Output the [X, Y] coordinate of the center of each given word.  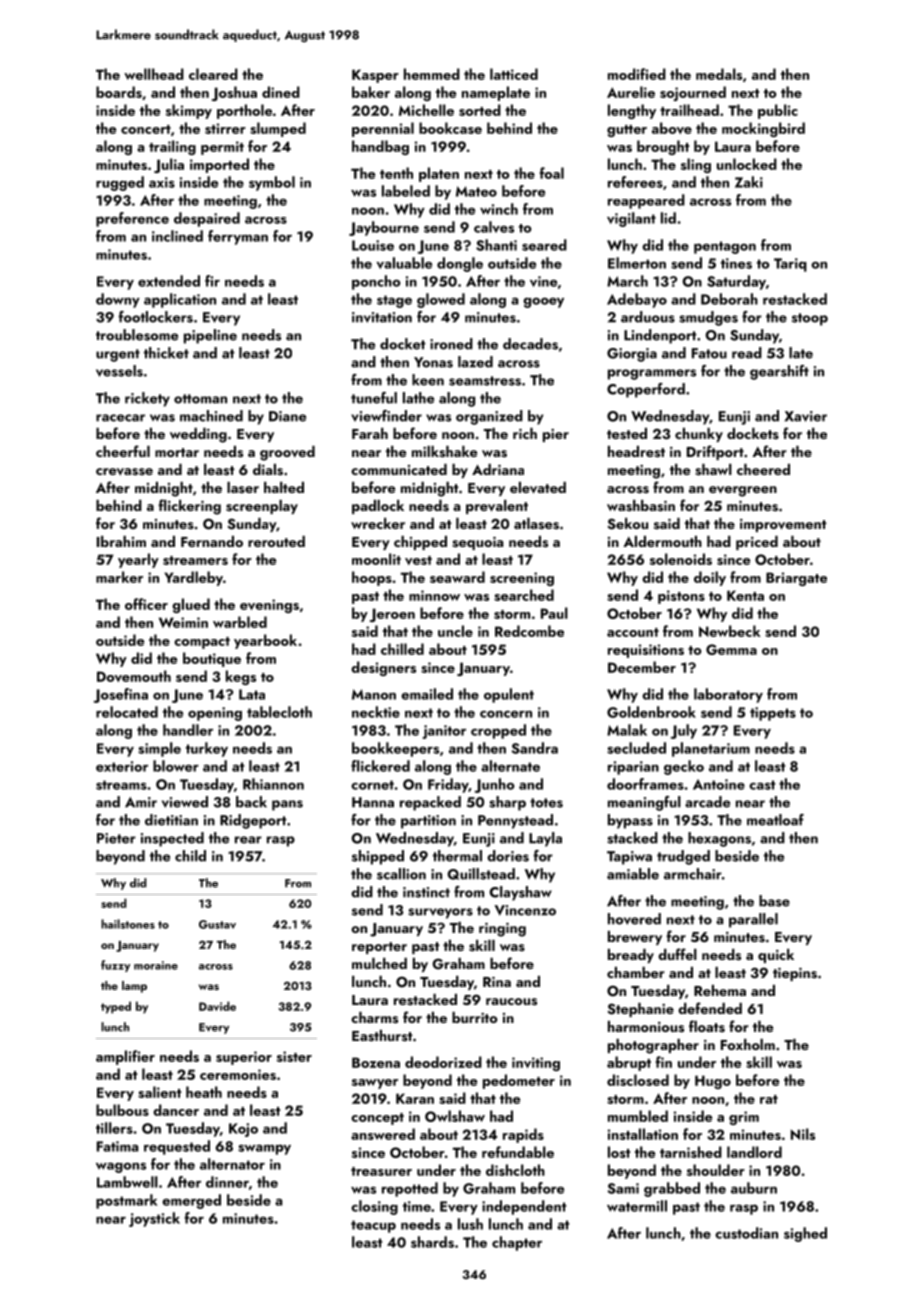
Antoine [719, 784]
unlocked [747, 164]
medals [719, 74]
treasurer [381, 1171]
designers [383, 668]
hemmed [432, 74]
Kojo [243, 1130]
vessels [119, 371]
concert [146, 129]
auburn [754, 1188]
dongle [460, 264]
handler [188, 730]
